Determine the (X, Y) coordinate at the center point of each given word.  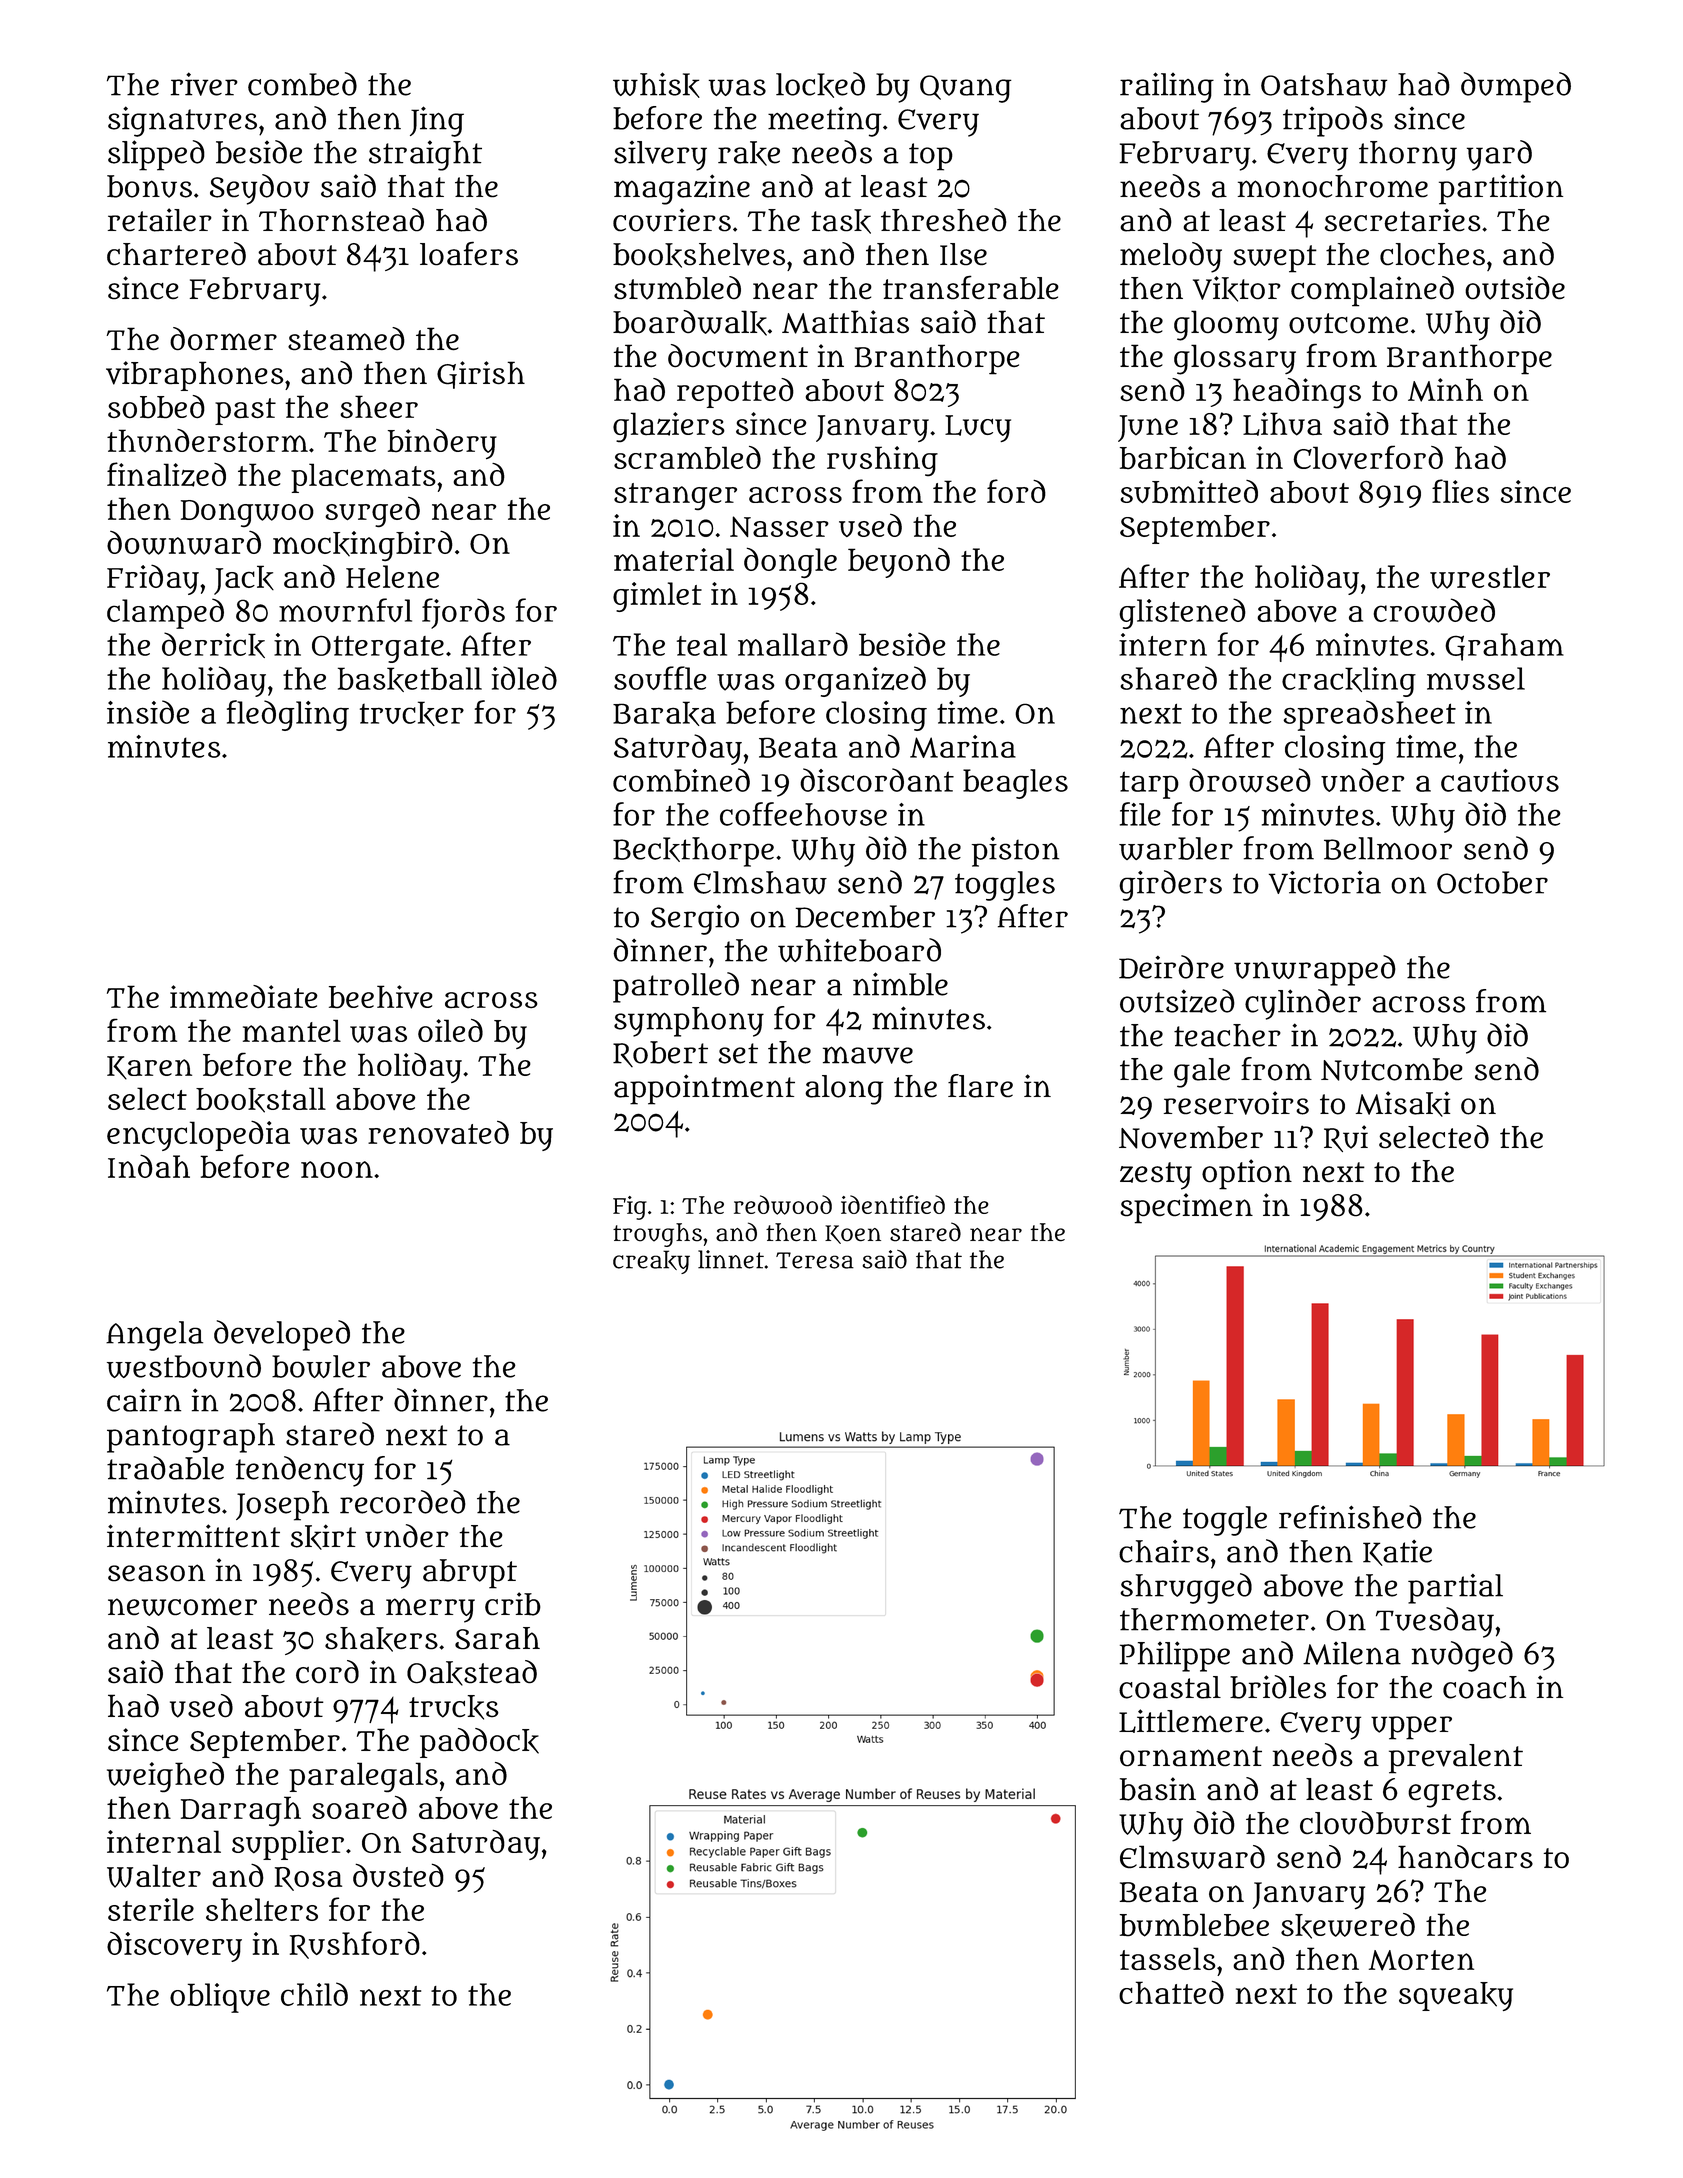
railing (1167, 87)
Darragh (241, 1811)
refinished (1350, 1517)
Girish (481, 375)
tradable (165, 1468)
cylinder (1303, 1004)
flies (1460, 491)
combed (302, 84)
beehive (381, 997)
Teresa (815, 1260)
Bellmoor (1388, 848)
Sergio (695, 920)
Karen (149, 1068)
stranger (675, 496)
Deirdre (1171, 967)
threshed (944, 220)
